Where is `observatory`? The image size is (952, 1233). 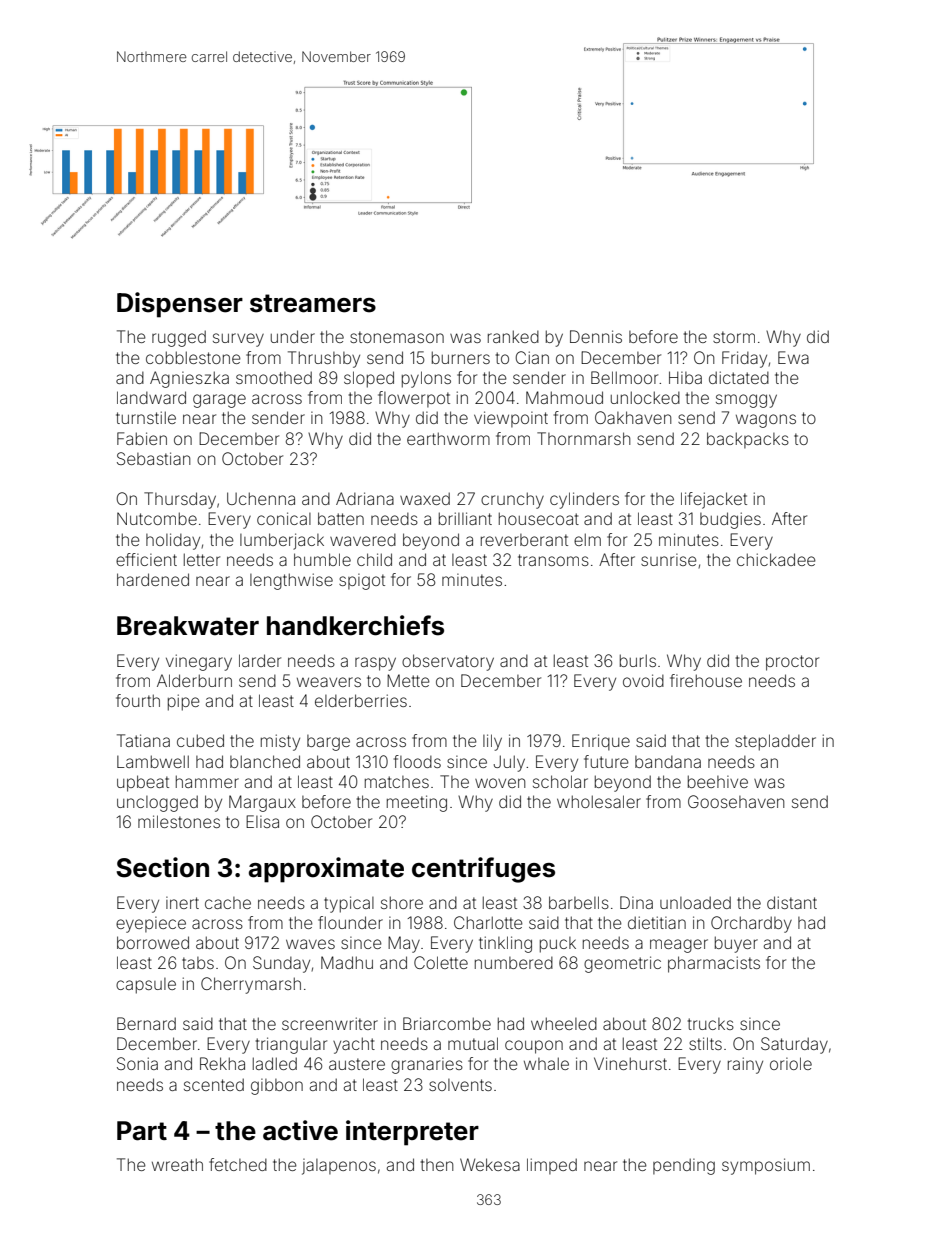 observatory is located at coordinates (448, 662).
